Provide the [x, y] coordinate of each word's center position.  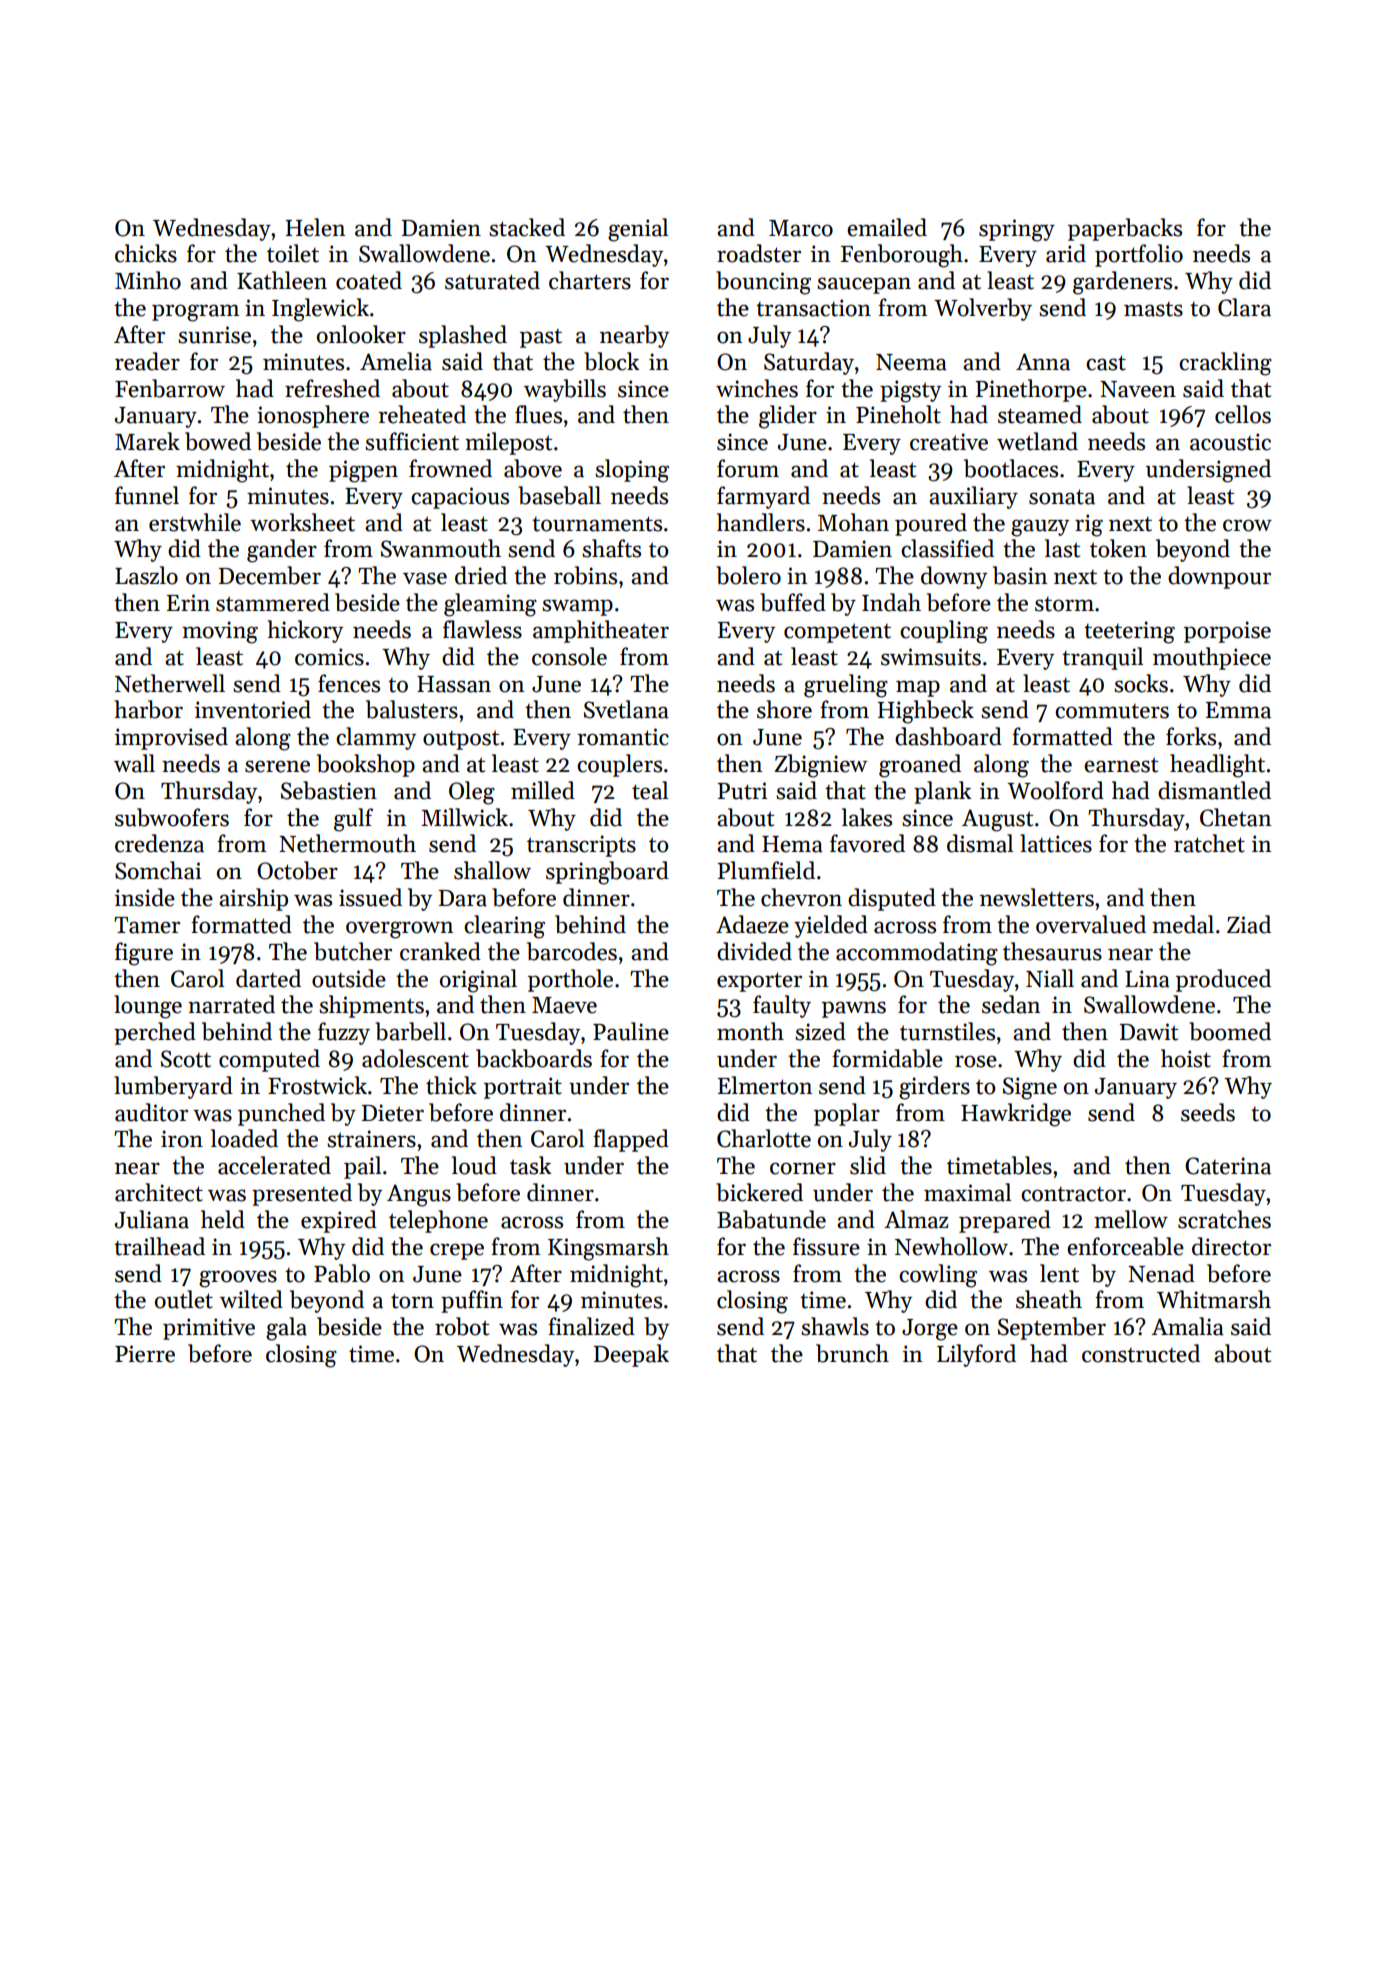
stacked [527, 227]
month [750, 1031]
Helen [316, 227]
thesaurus [1052, 951]
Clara [1244, 307]
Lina [1147, 979]
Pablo [342, 1273]
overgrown [400, 930]
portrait [523, 1088]
